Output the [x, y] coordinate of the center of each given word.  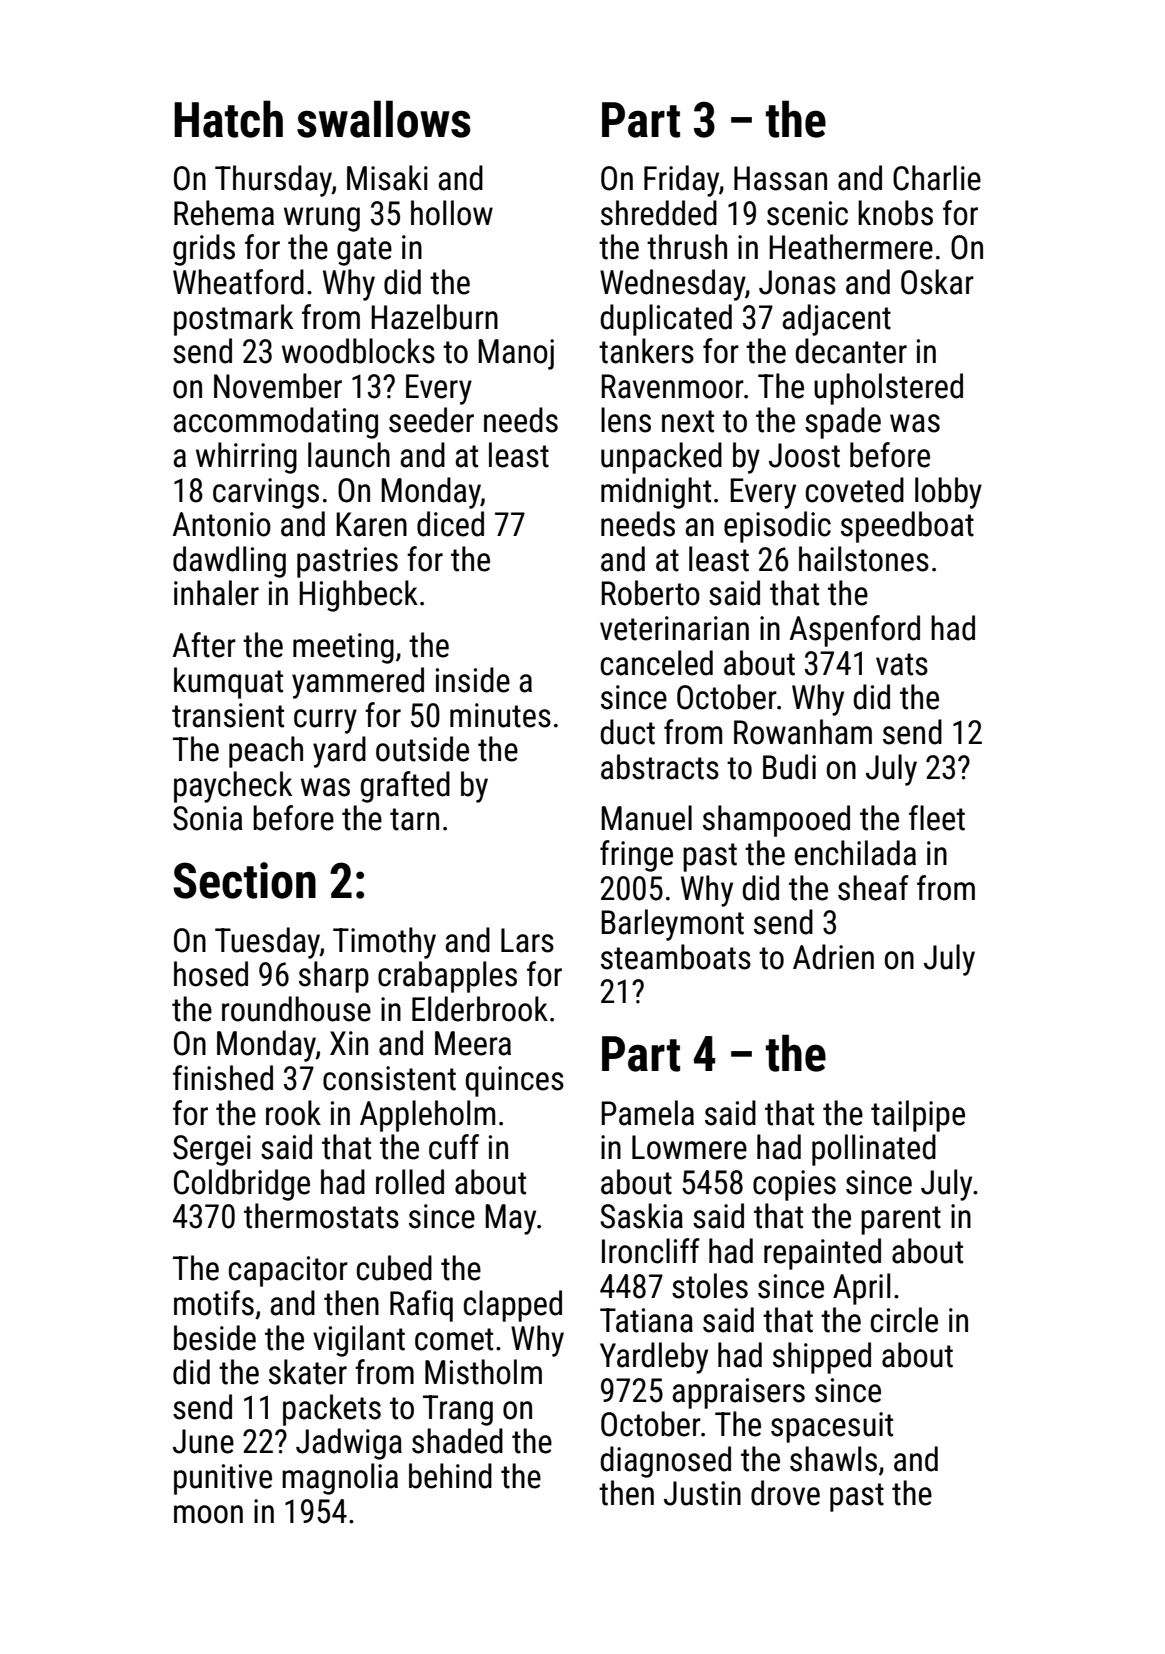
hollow [452, 213]
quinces [514, 1081]
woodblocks [358, 351]
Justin [702, 1493]
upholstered [888, 389]
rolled [410, 1182]
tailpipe [918, 1116]
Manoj [516, 354]
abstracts [660, 767]
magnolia [340, 1479]
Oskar [937, 282]
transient [228, 715]
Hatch [228, 119]
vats [902, 664]
